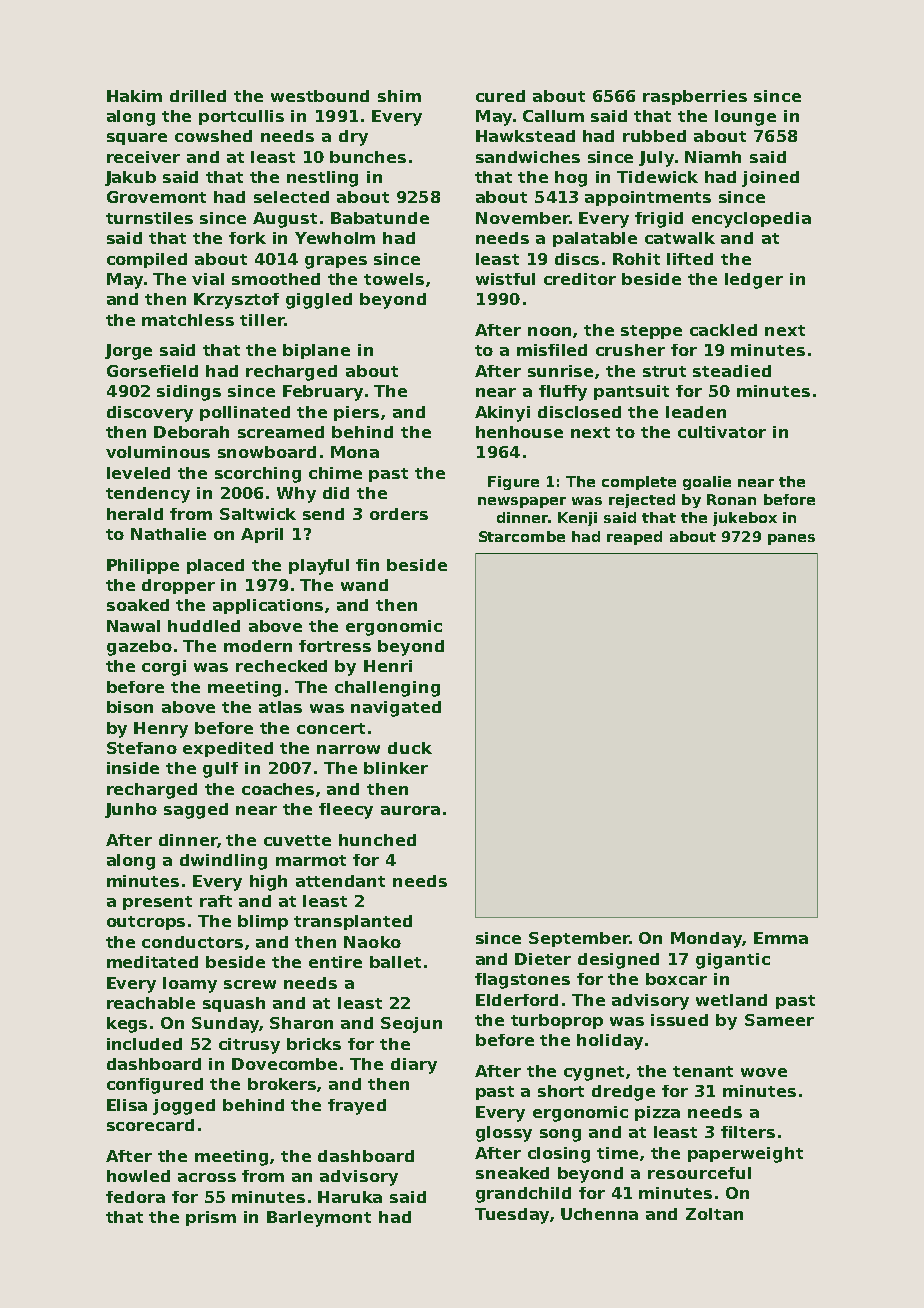  I want to click on Tuesday, so click(512, 1216).
